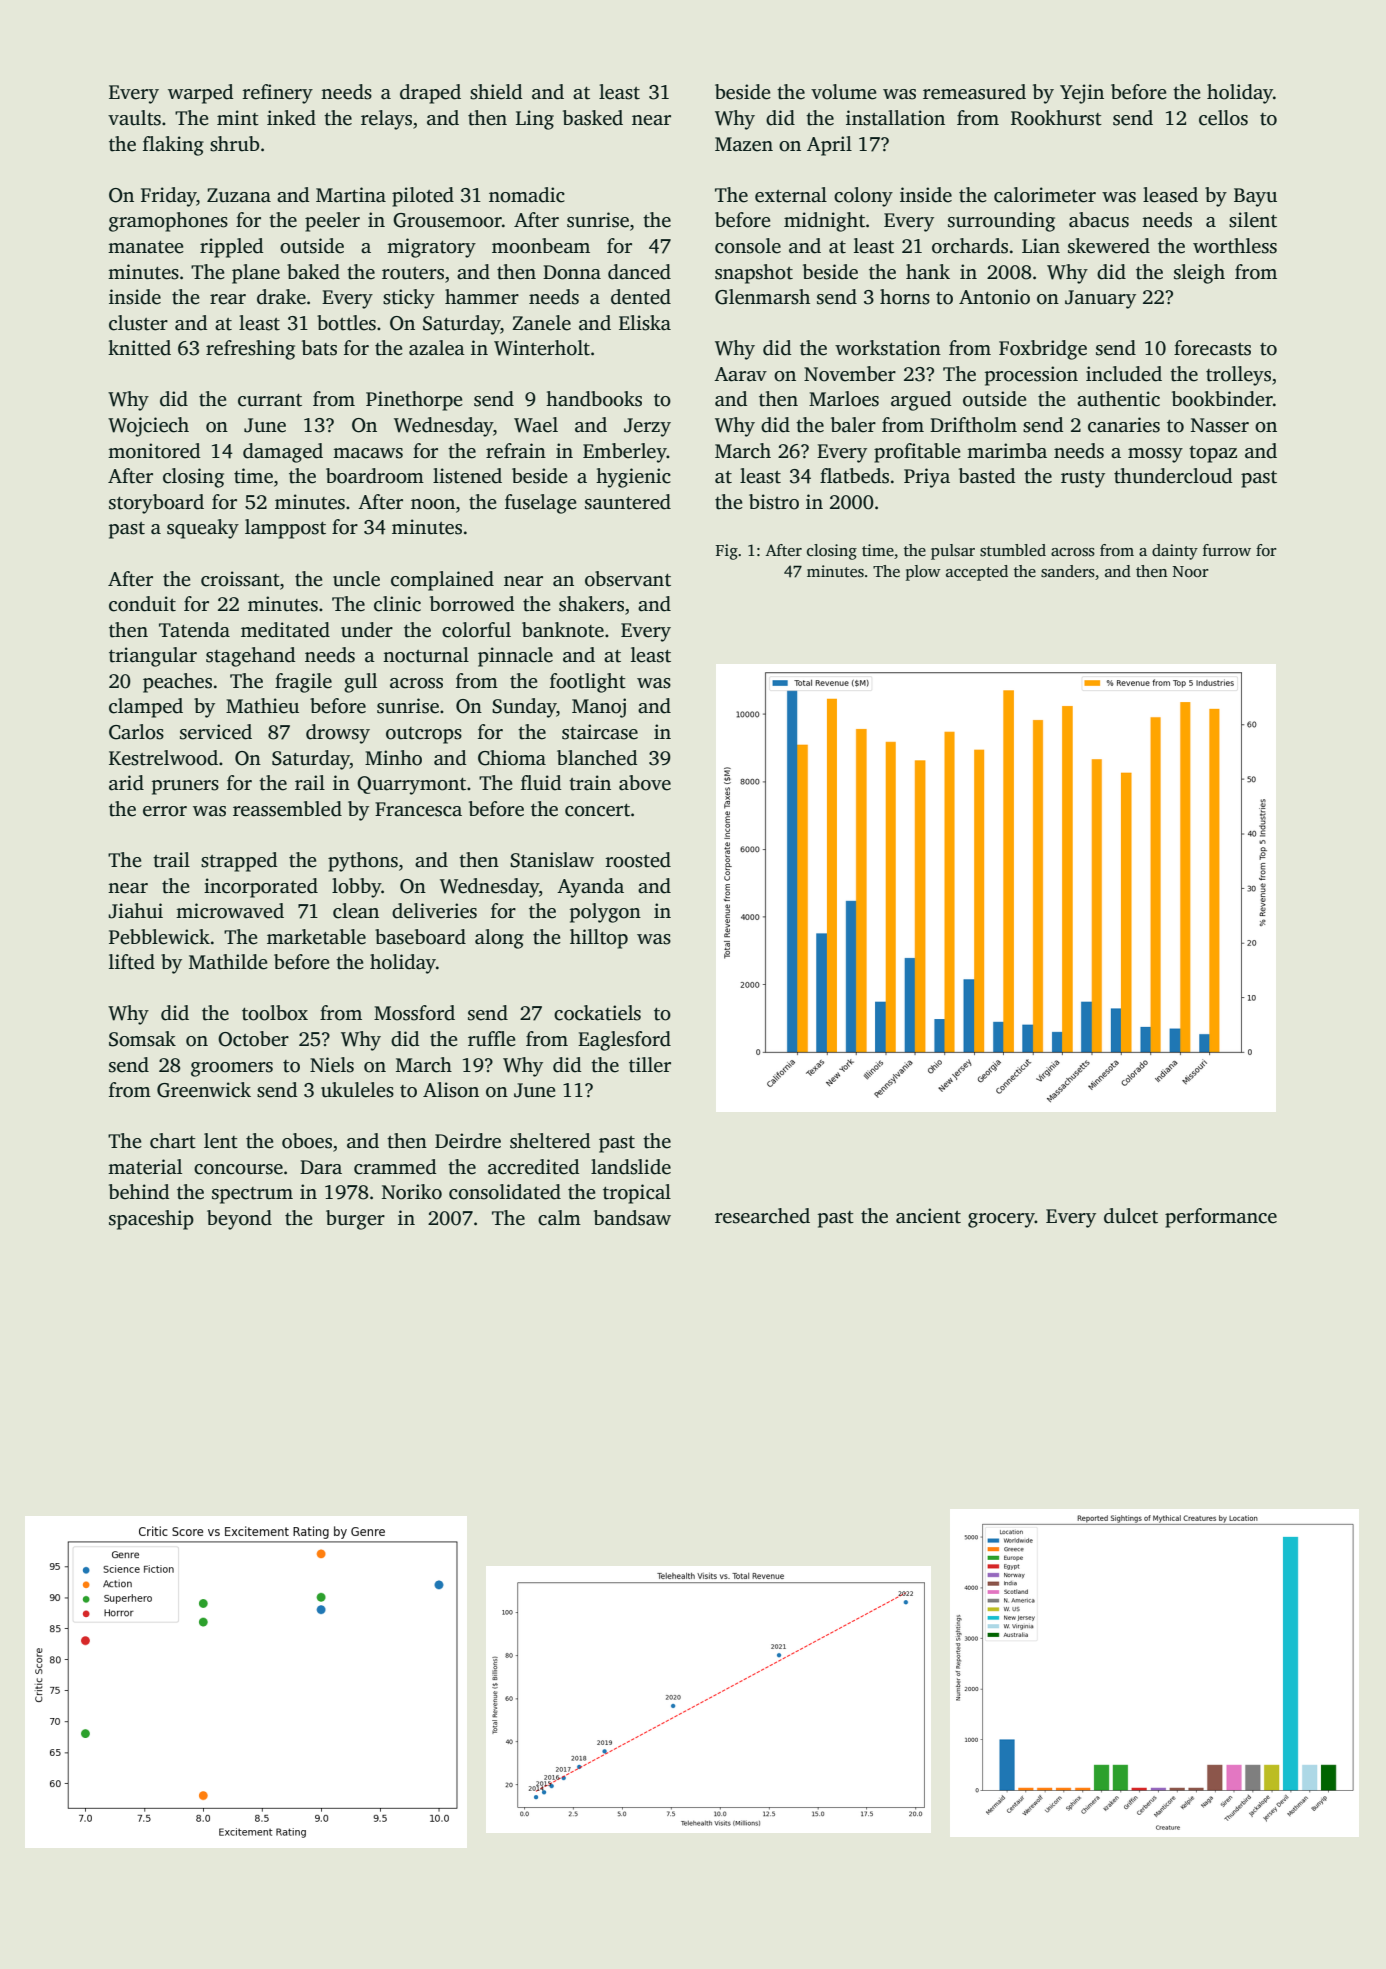 Image resolution: width=1386 pixels, height=1969 pixels. Describe the element at coordinates (599, 708) in the image. I see `Manoj` at that location.
